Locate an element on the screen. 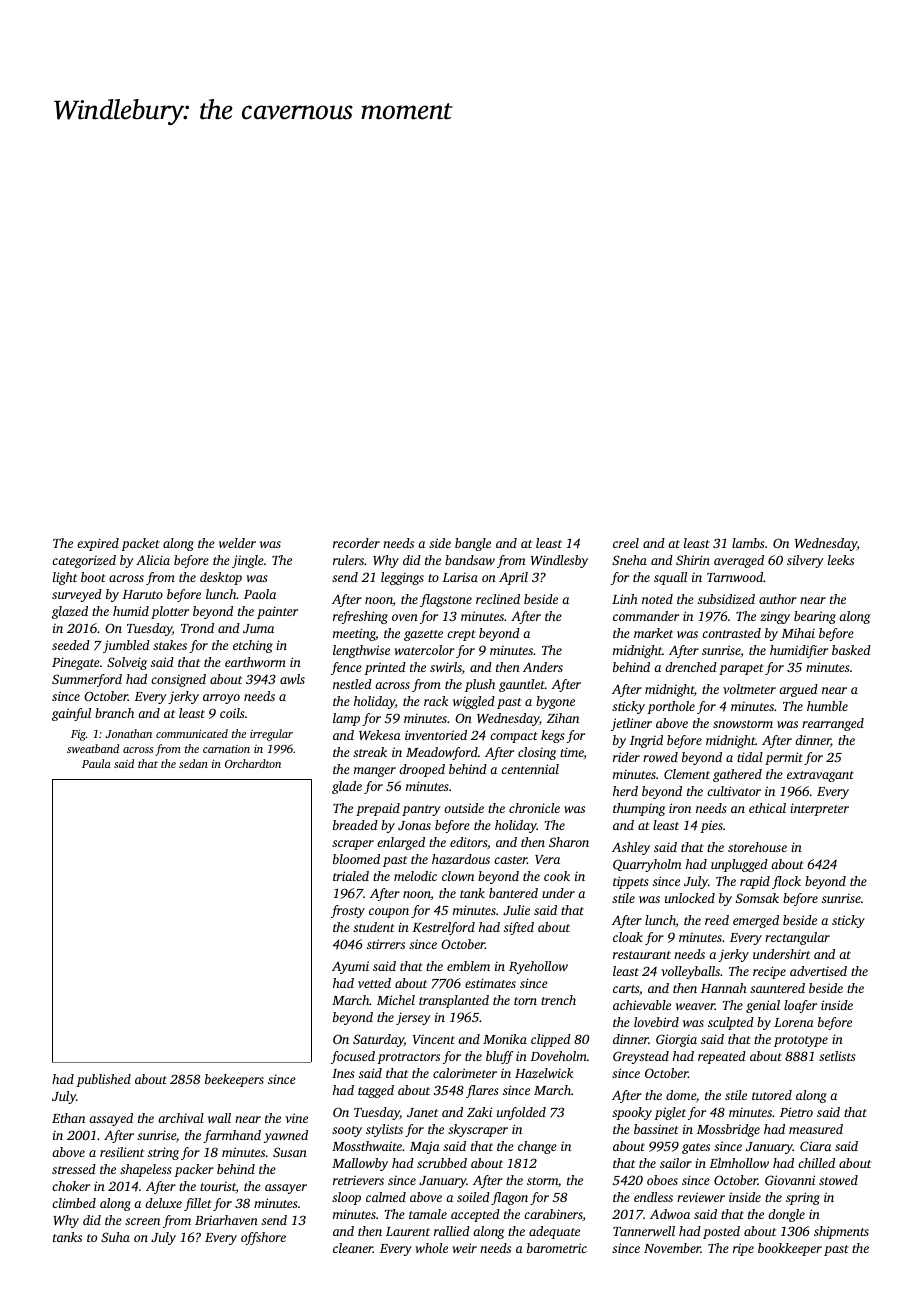  leggings is located at coordinates (402, 578).
